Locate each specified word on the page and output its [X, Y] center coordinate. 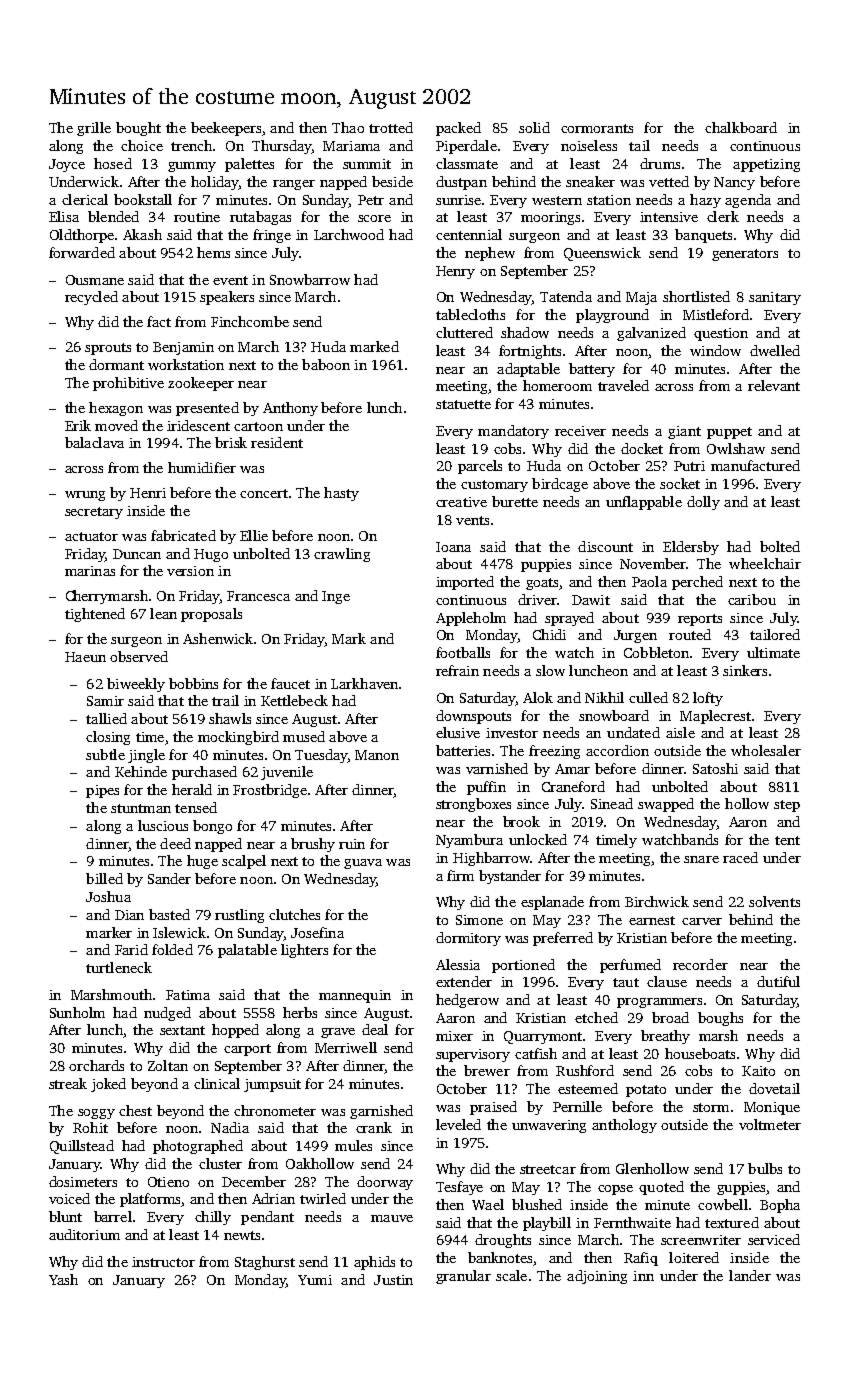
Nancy [734, 183]
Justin [393, 1280]
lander [750, 1275]
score [374, 218]
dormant [116, 364]
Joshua [108, 896]
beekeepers [226, 129]
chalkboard [741, 127]
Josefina [317, 932]
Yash [63, 1279]
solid [534, 127]
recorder [700, 964]
